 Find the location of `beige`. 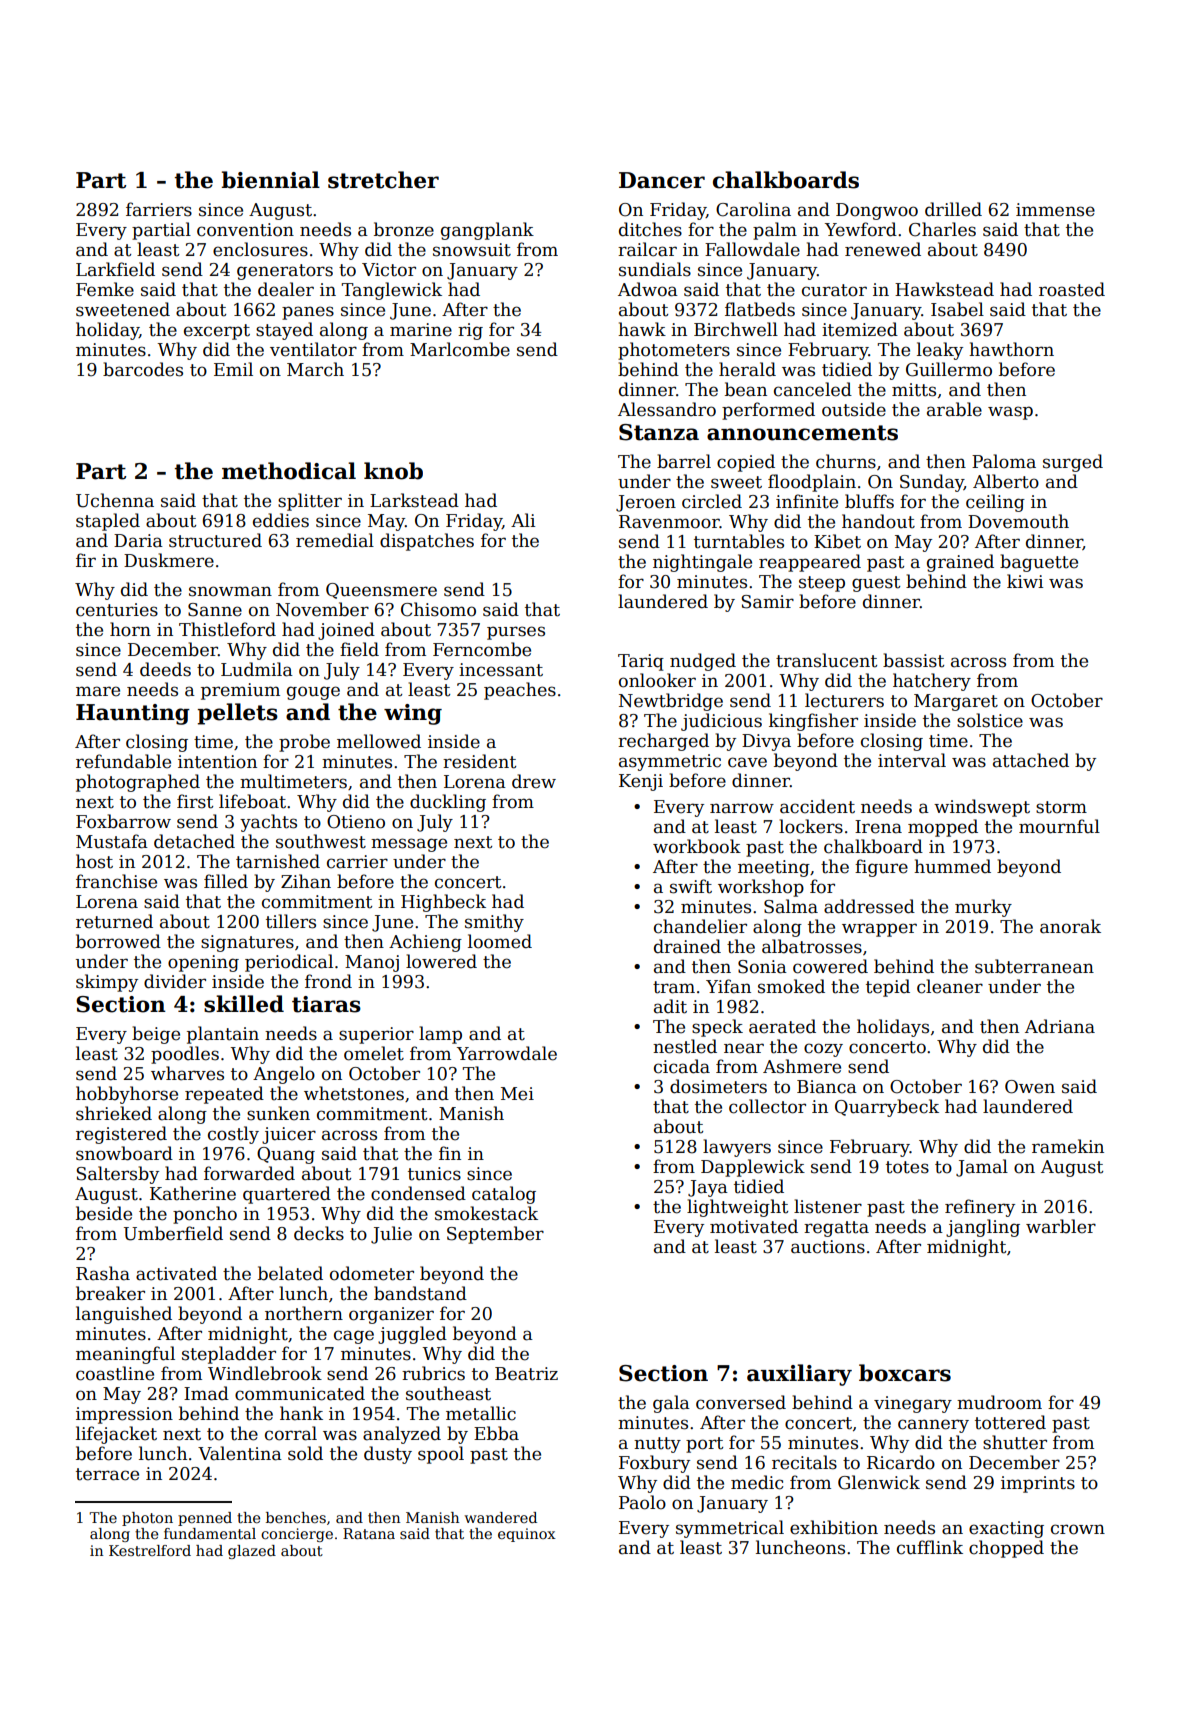

beige is located at coordinates (156, 1035).
